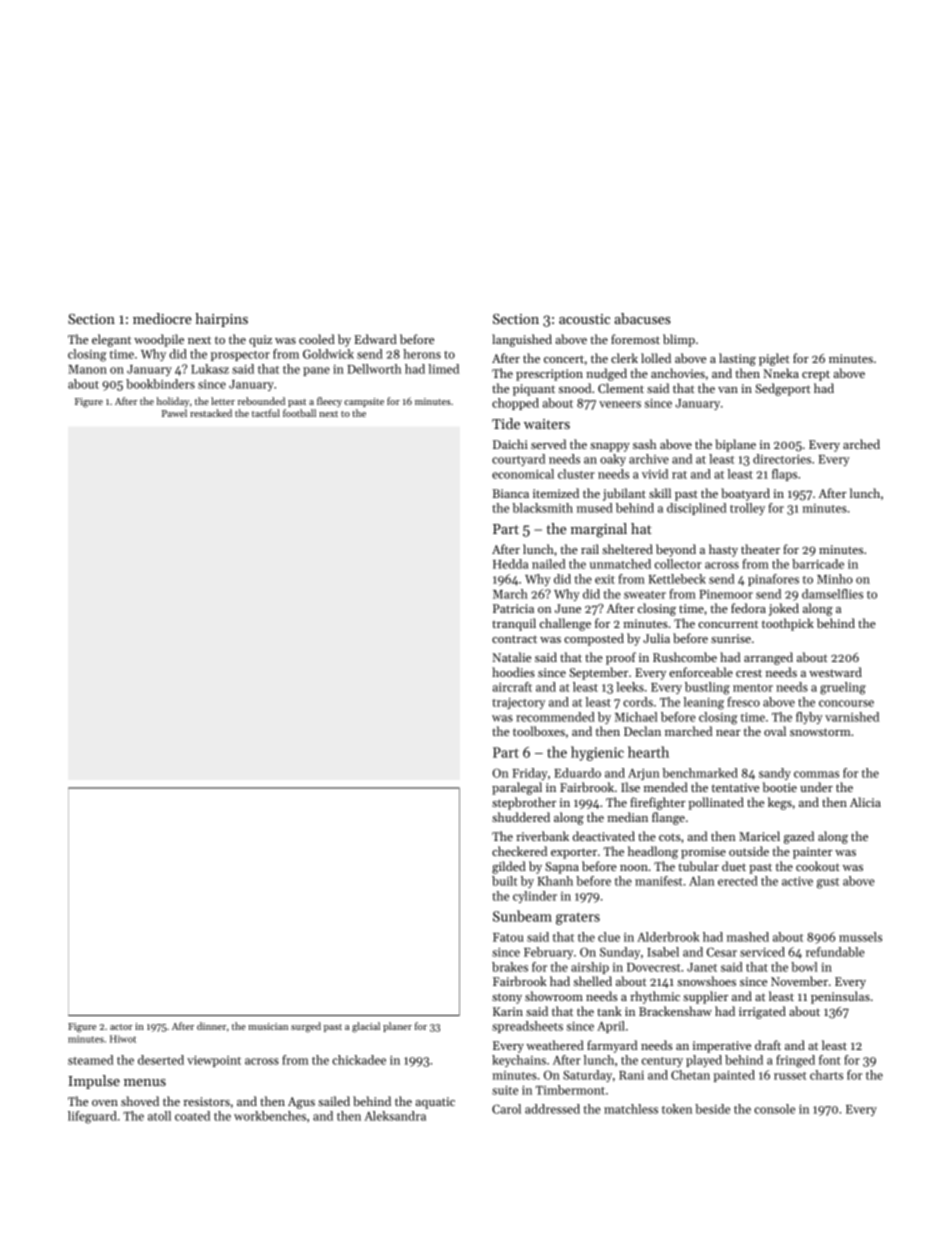 This screenshot has height=1233, width=952. Describe the element at coordinates (211, 1026) in the screenshot. I see `dinner` at that location.
